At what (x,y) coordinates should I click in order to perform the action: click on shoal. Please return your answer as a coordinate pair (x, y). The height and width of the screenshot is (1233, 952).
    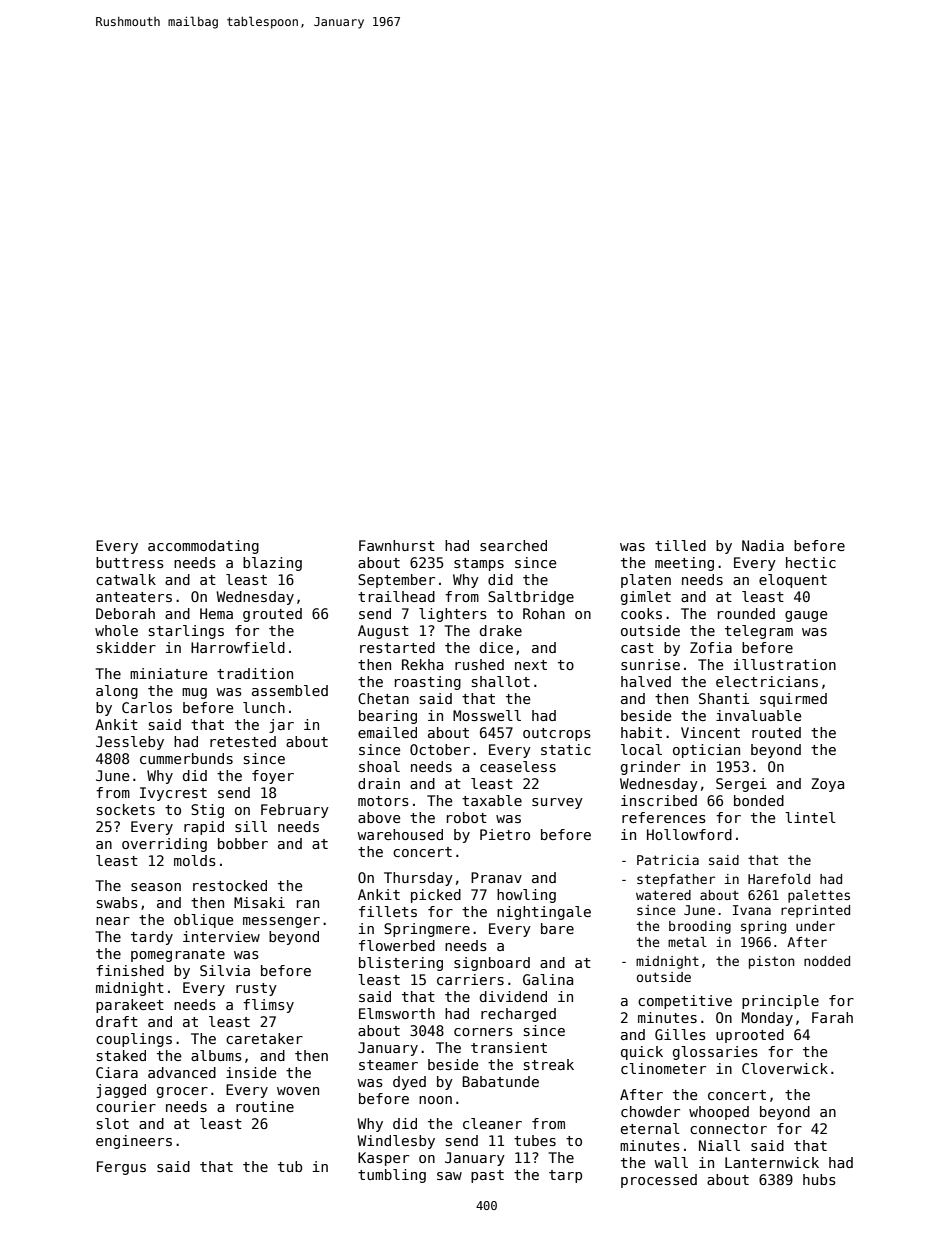
    Looking at the image, I should click on (379, 766).
